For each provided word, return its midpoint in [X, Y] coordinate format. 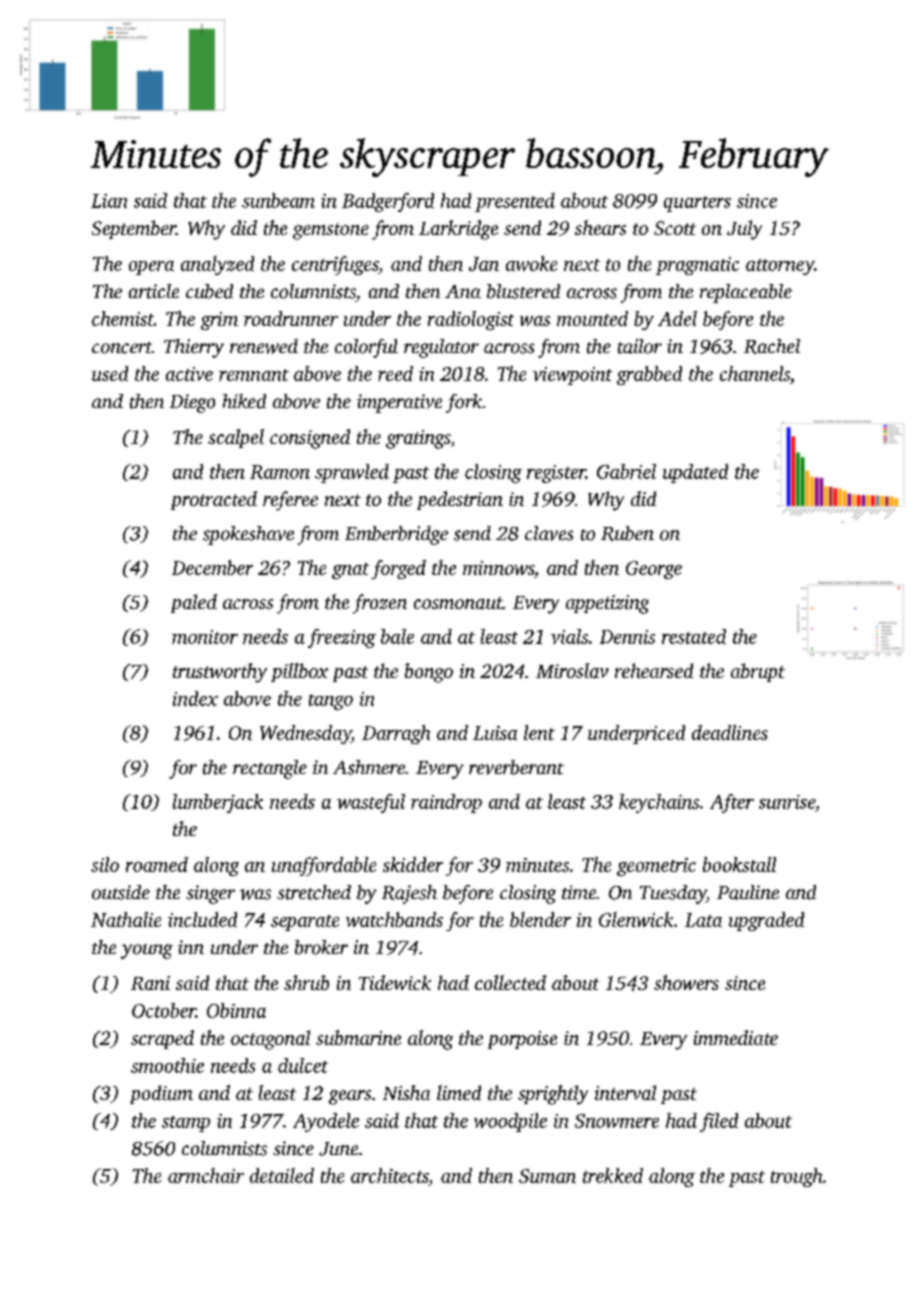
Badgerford [388, 202]
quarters [697, 204]
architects [390, 1175]
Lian [109, 201]
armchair [206, 1175]
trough [796, 1177]
